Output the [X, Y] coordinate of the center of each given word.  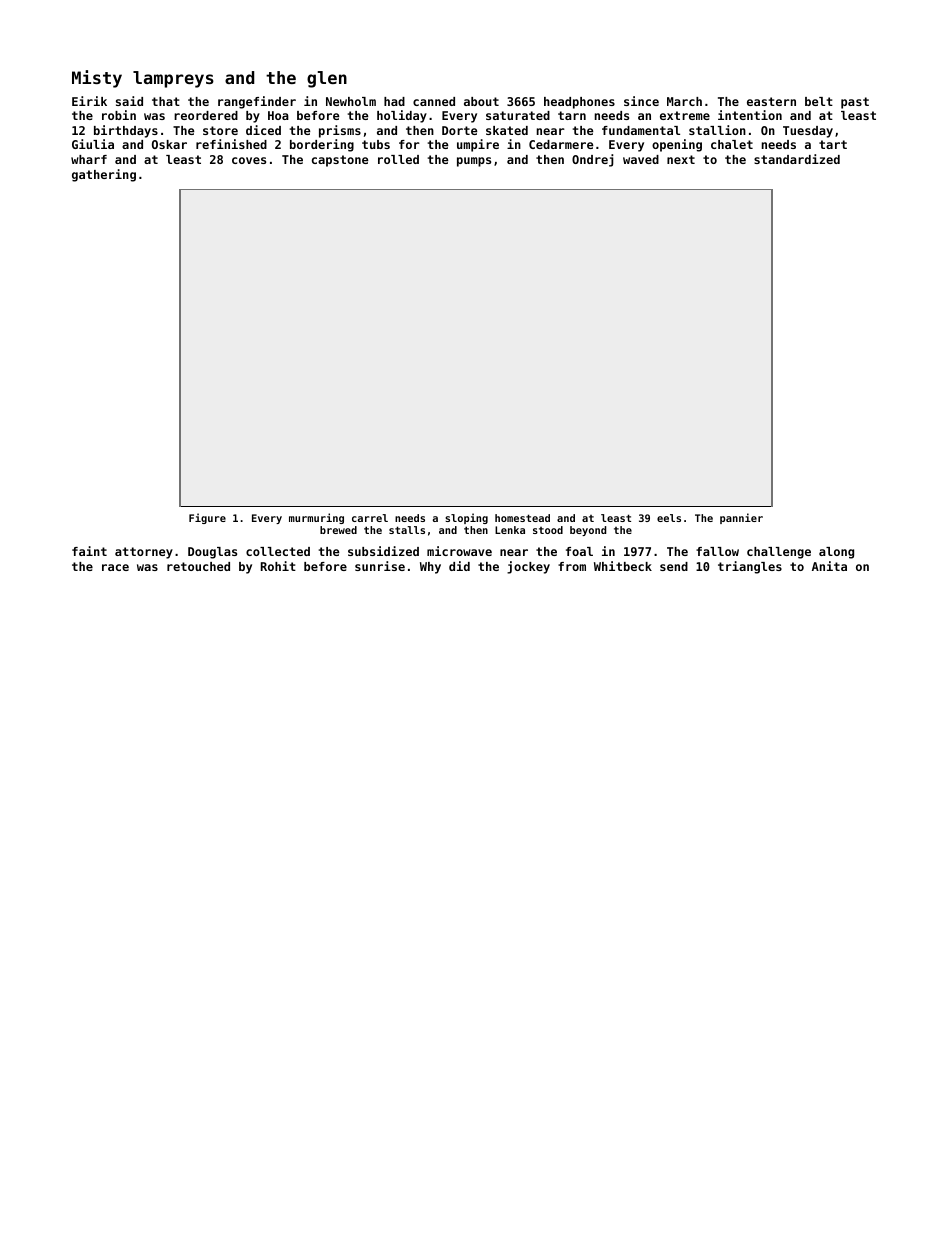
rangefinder [257, 102]
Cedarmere [561, 144]
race [115, 567]
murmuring [316, 518]
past [855, 103]
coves [249, 160]
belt [819, 101]
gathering [104, 175]
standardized [797, 159]
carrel [370, 518]
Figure [207, 518]
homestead [522, 518]
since [641, 101]
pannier [741, 518]
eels [669, 518]
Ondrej [593, 160]
